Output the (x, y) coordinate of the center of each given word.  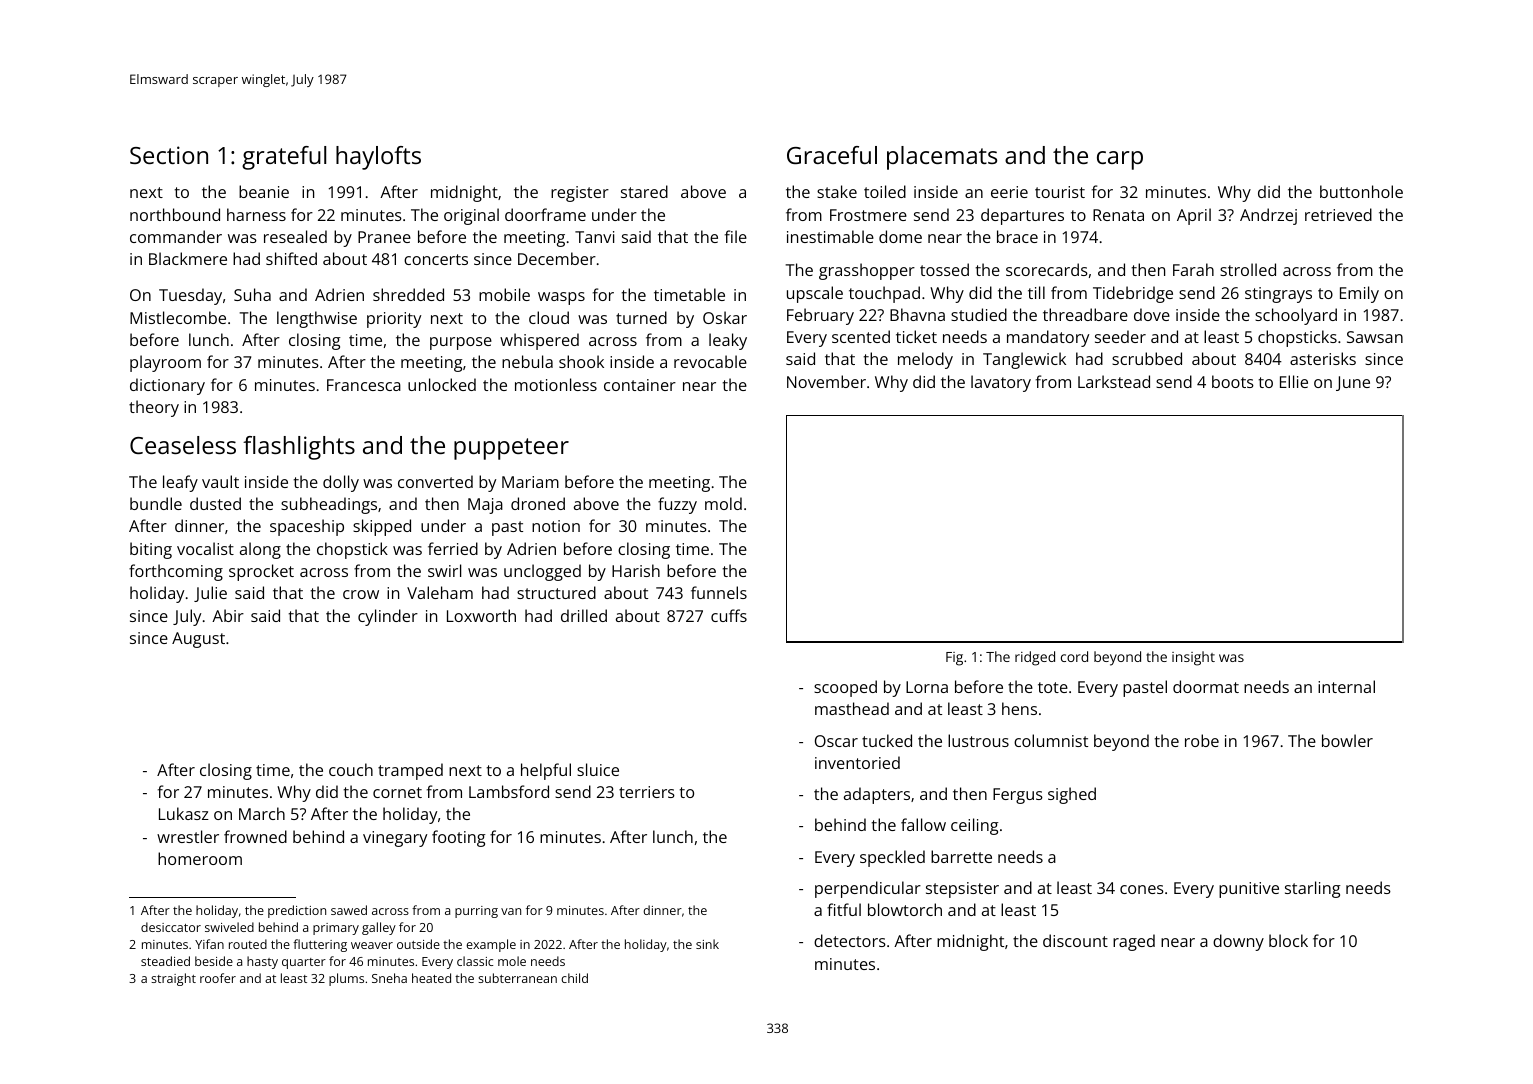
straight (173, 979)
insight (1193, 658)
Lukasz (184, 813)
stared (644, 191)
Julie (210, 594)
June (1353, 383)
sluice (598, 769)
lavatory (1001, 383)
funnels (719, 592)
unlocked (442, 384)
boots (1233, 381)
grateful (284, 158)
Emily (1359, 294)
